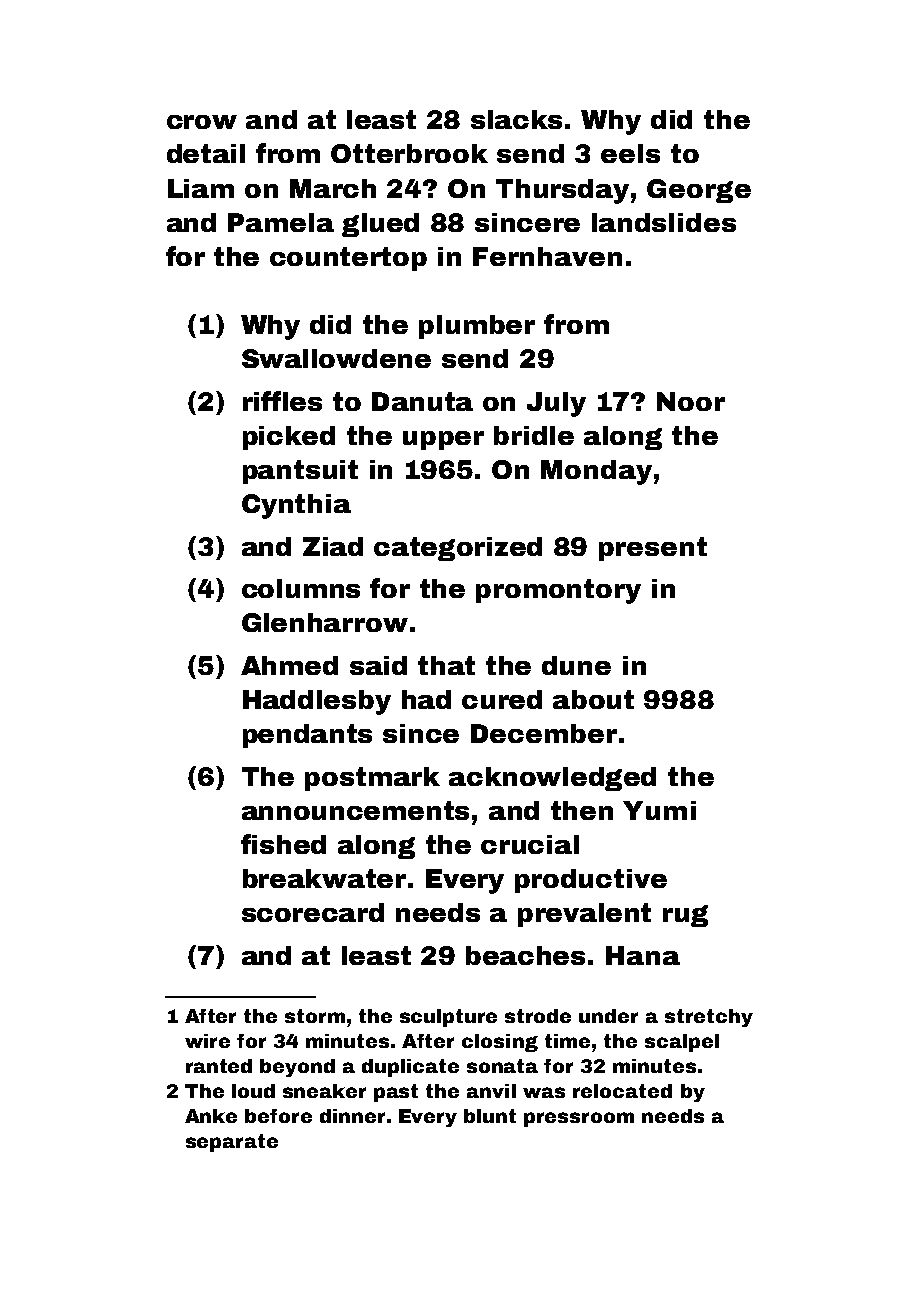 This screenshot has height=1311, width=924. What do you see at coordinates (547, 256) in the screenshot?
I see `Fernhaven` at bounding box center [547, 256].
